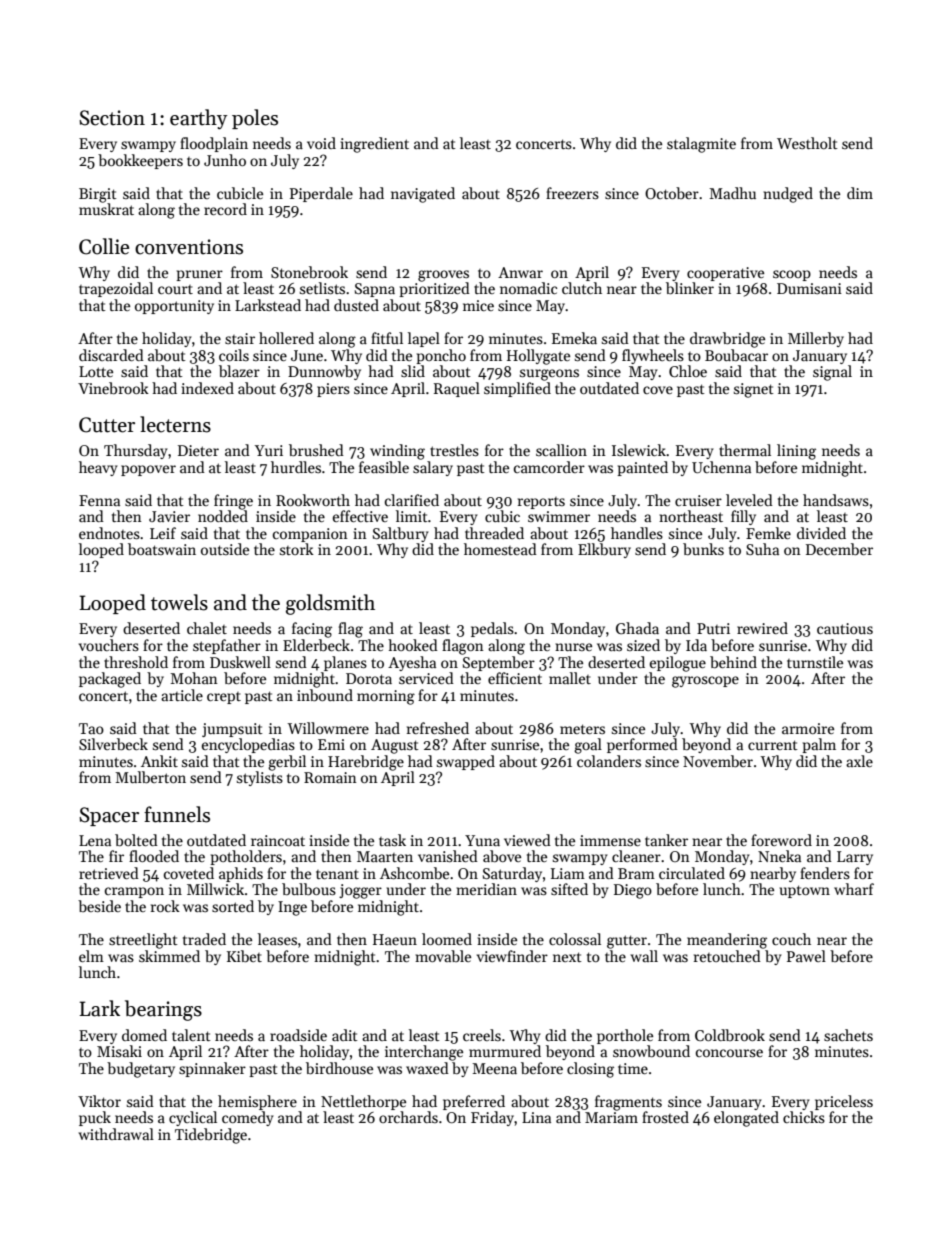  Describe the element at coordinates (494, 533) in the image. I see `threaded` at that location.
